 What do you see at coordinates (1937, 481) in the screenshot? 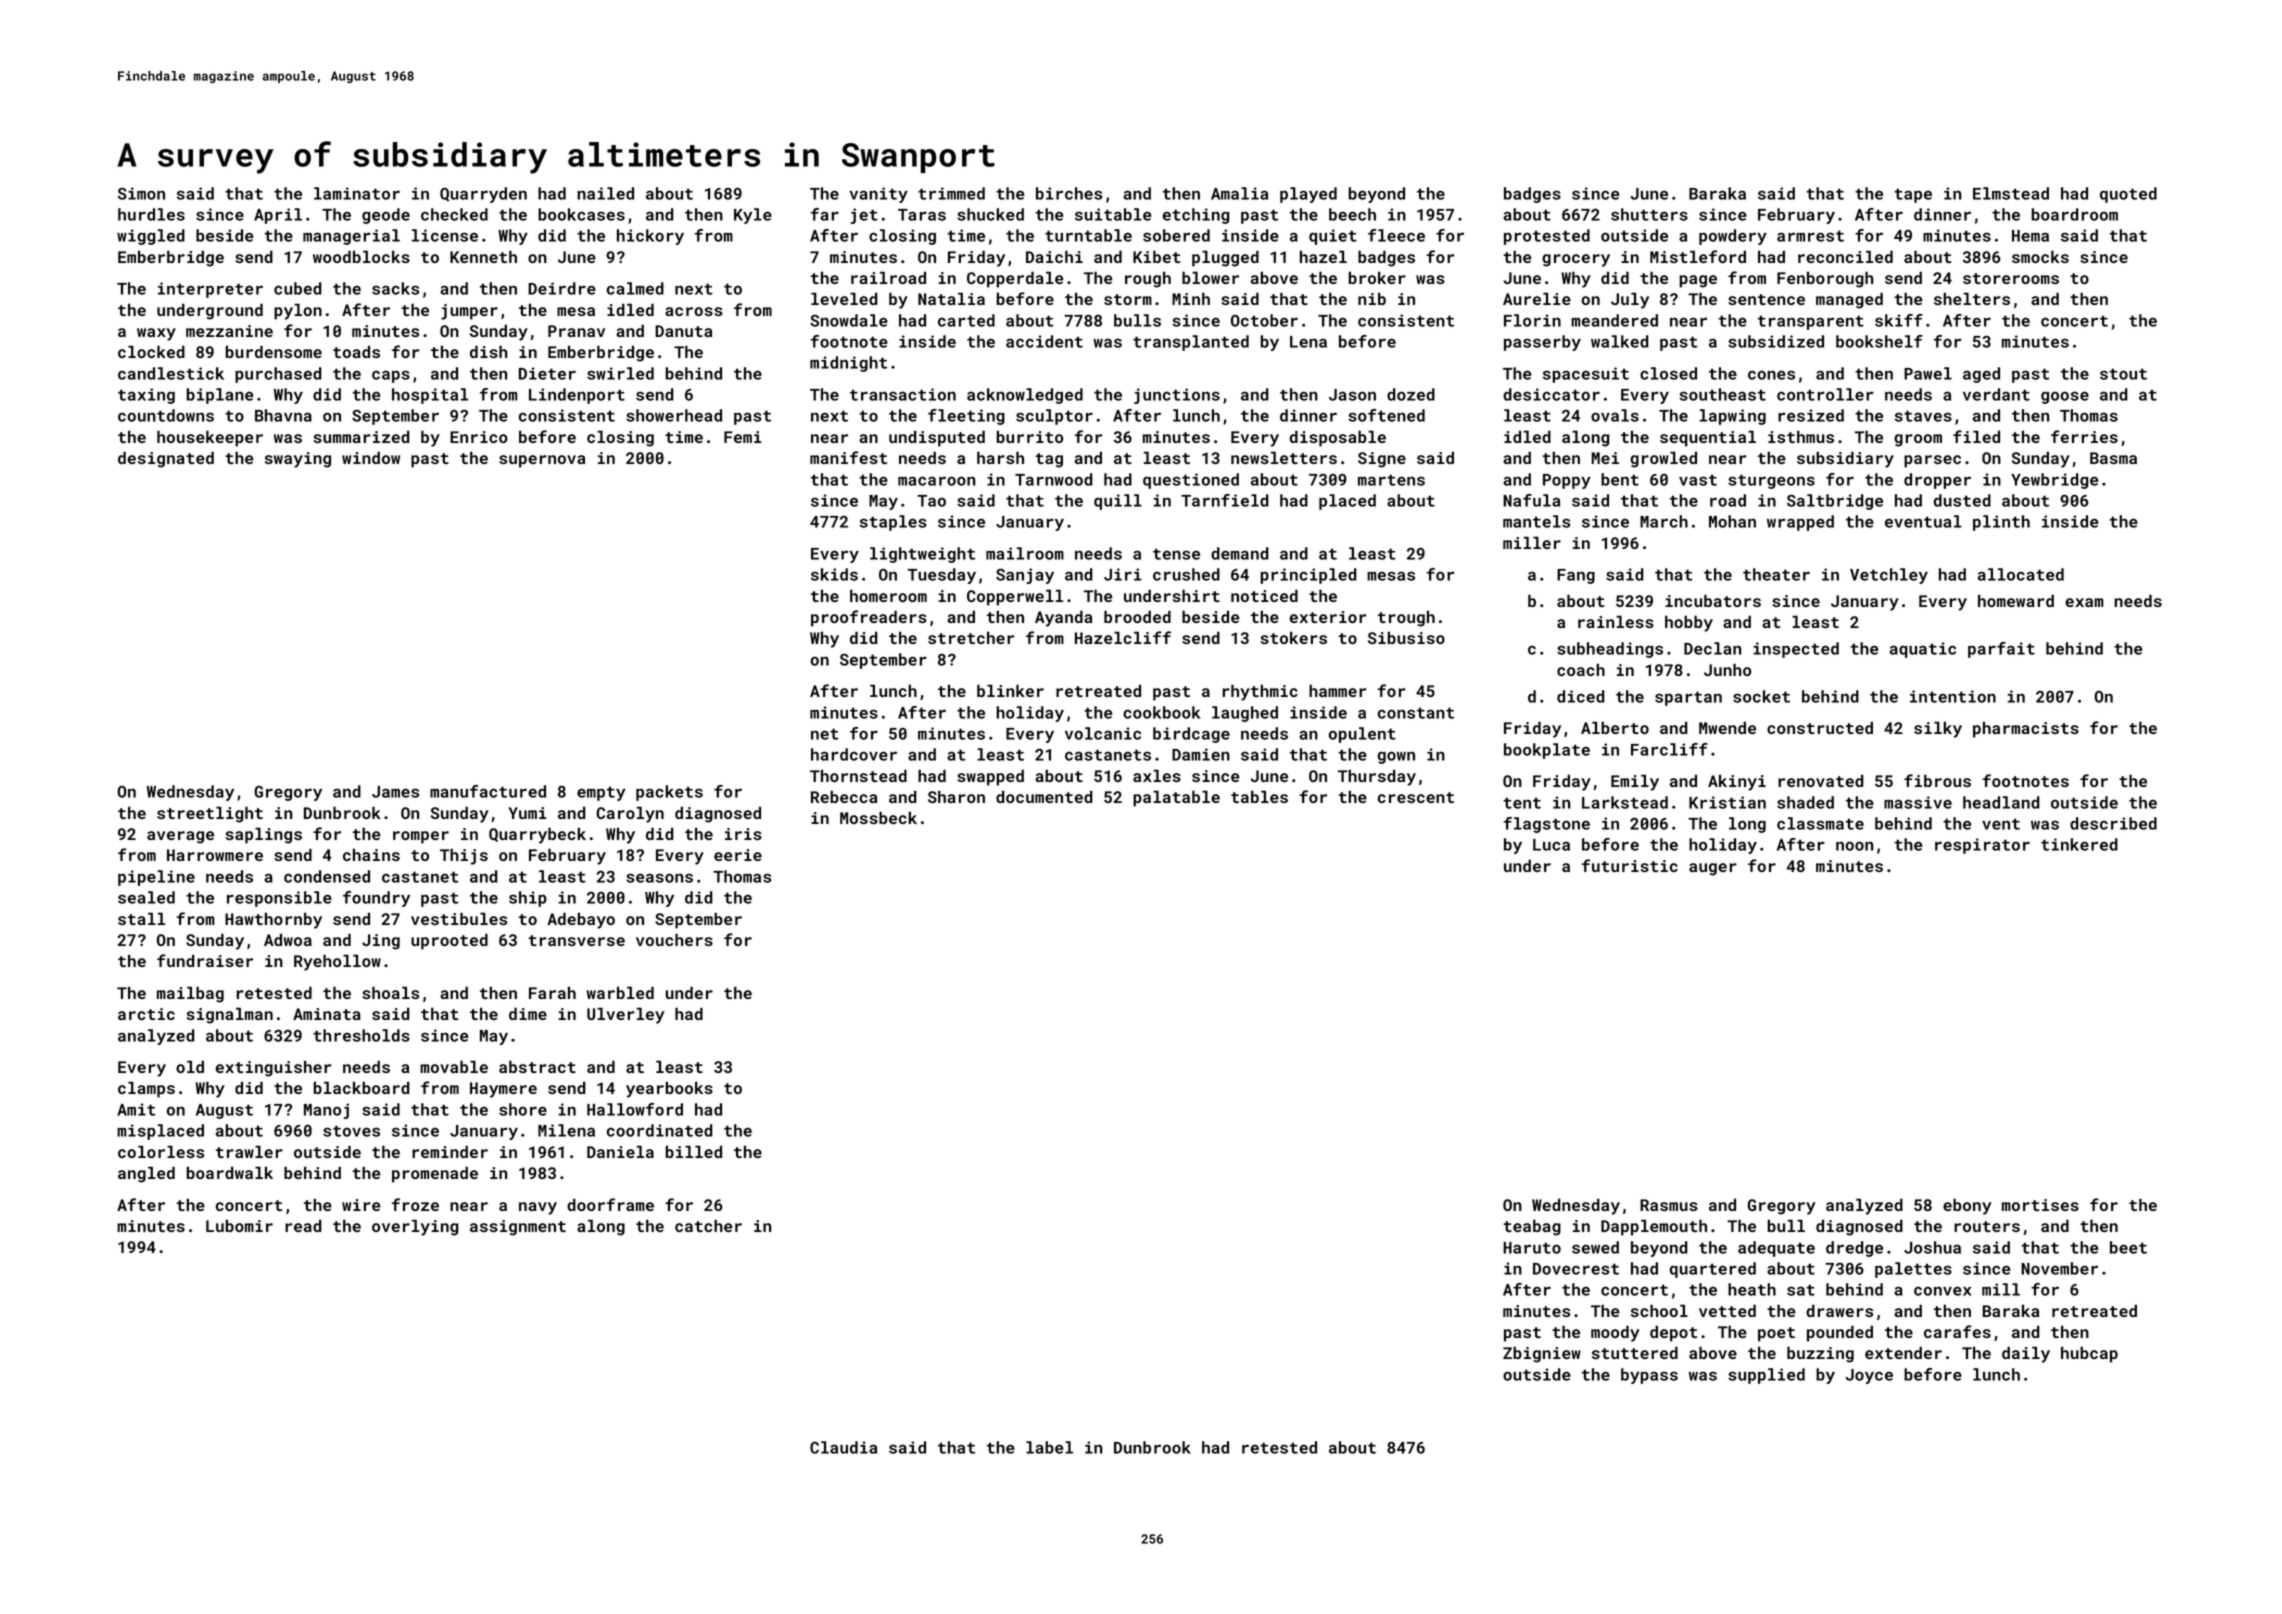
I see `dropper` at bounding box center [1937, 481].
